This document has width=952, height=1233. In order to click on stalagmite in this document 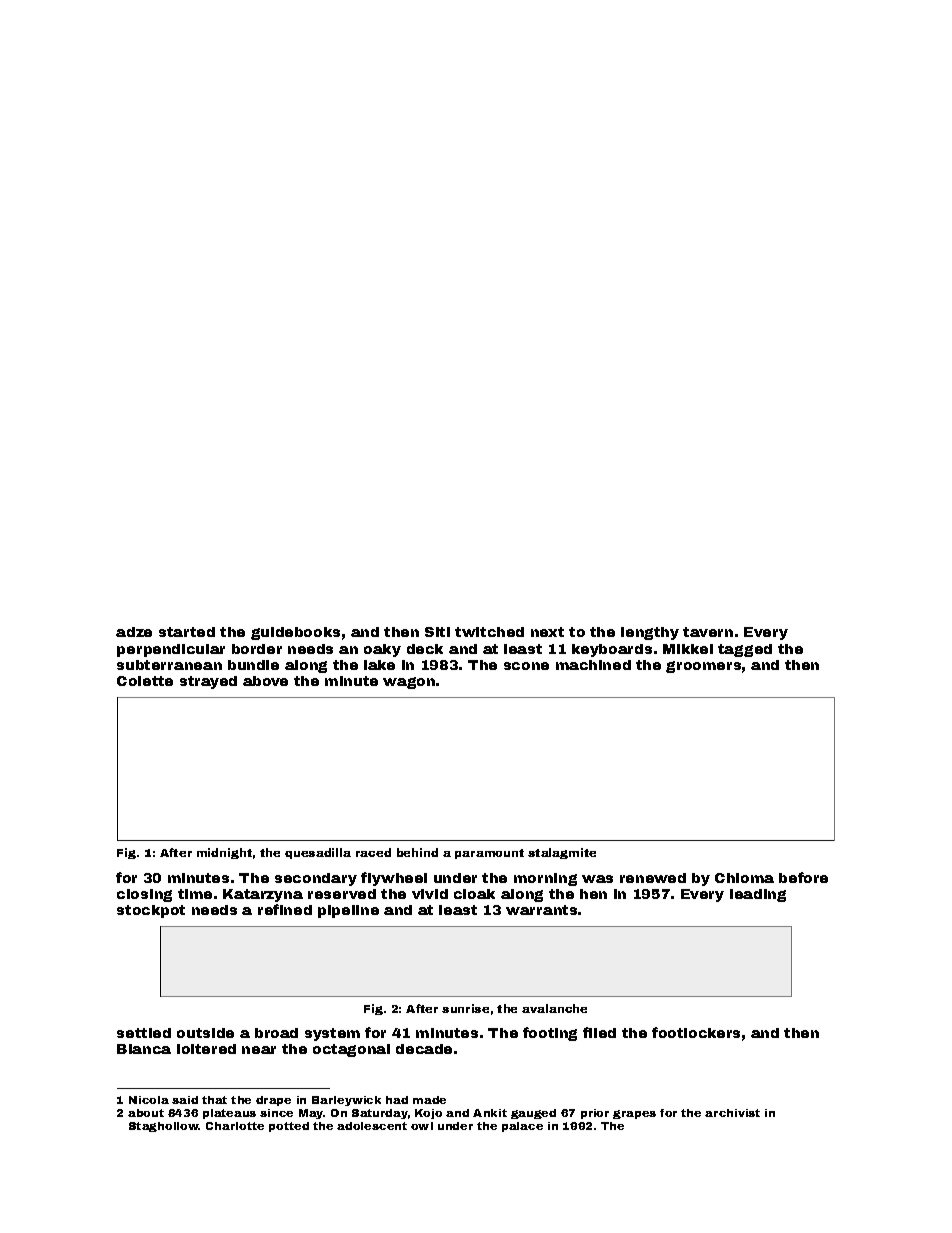, I will do `click(562, 853)`.
